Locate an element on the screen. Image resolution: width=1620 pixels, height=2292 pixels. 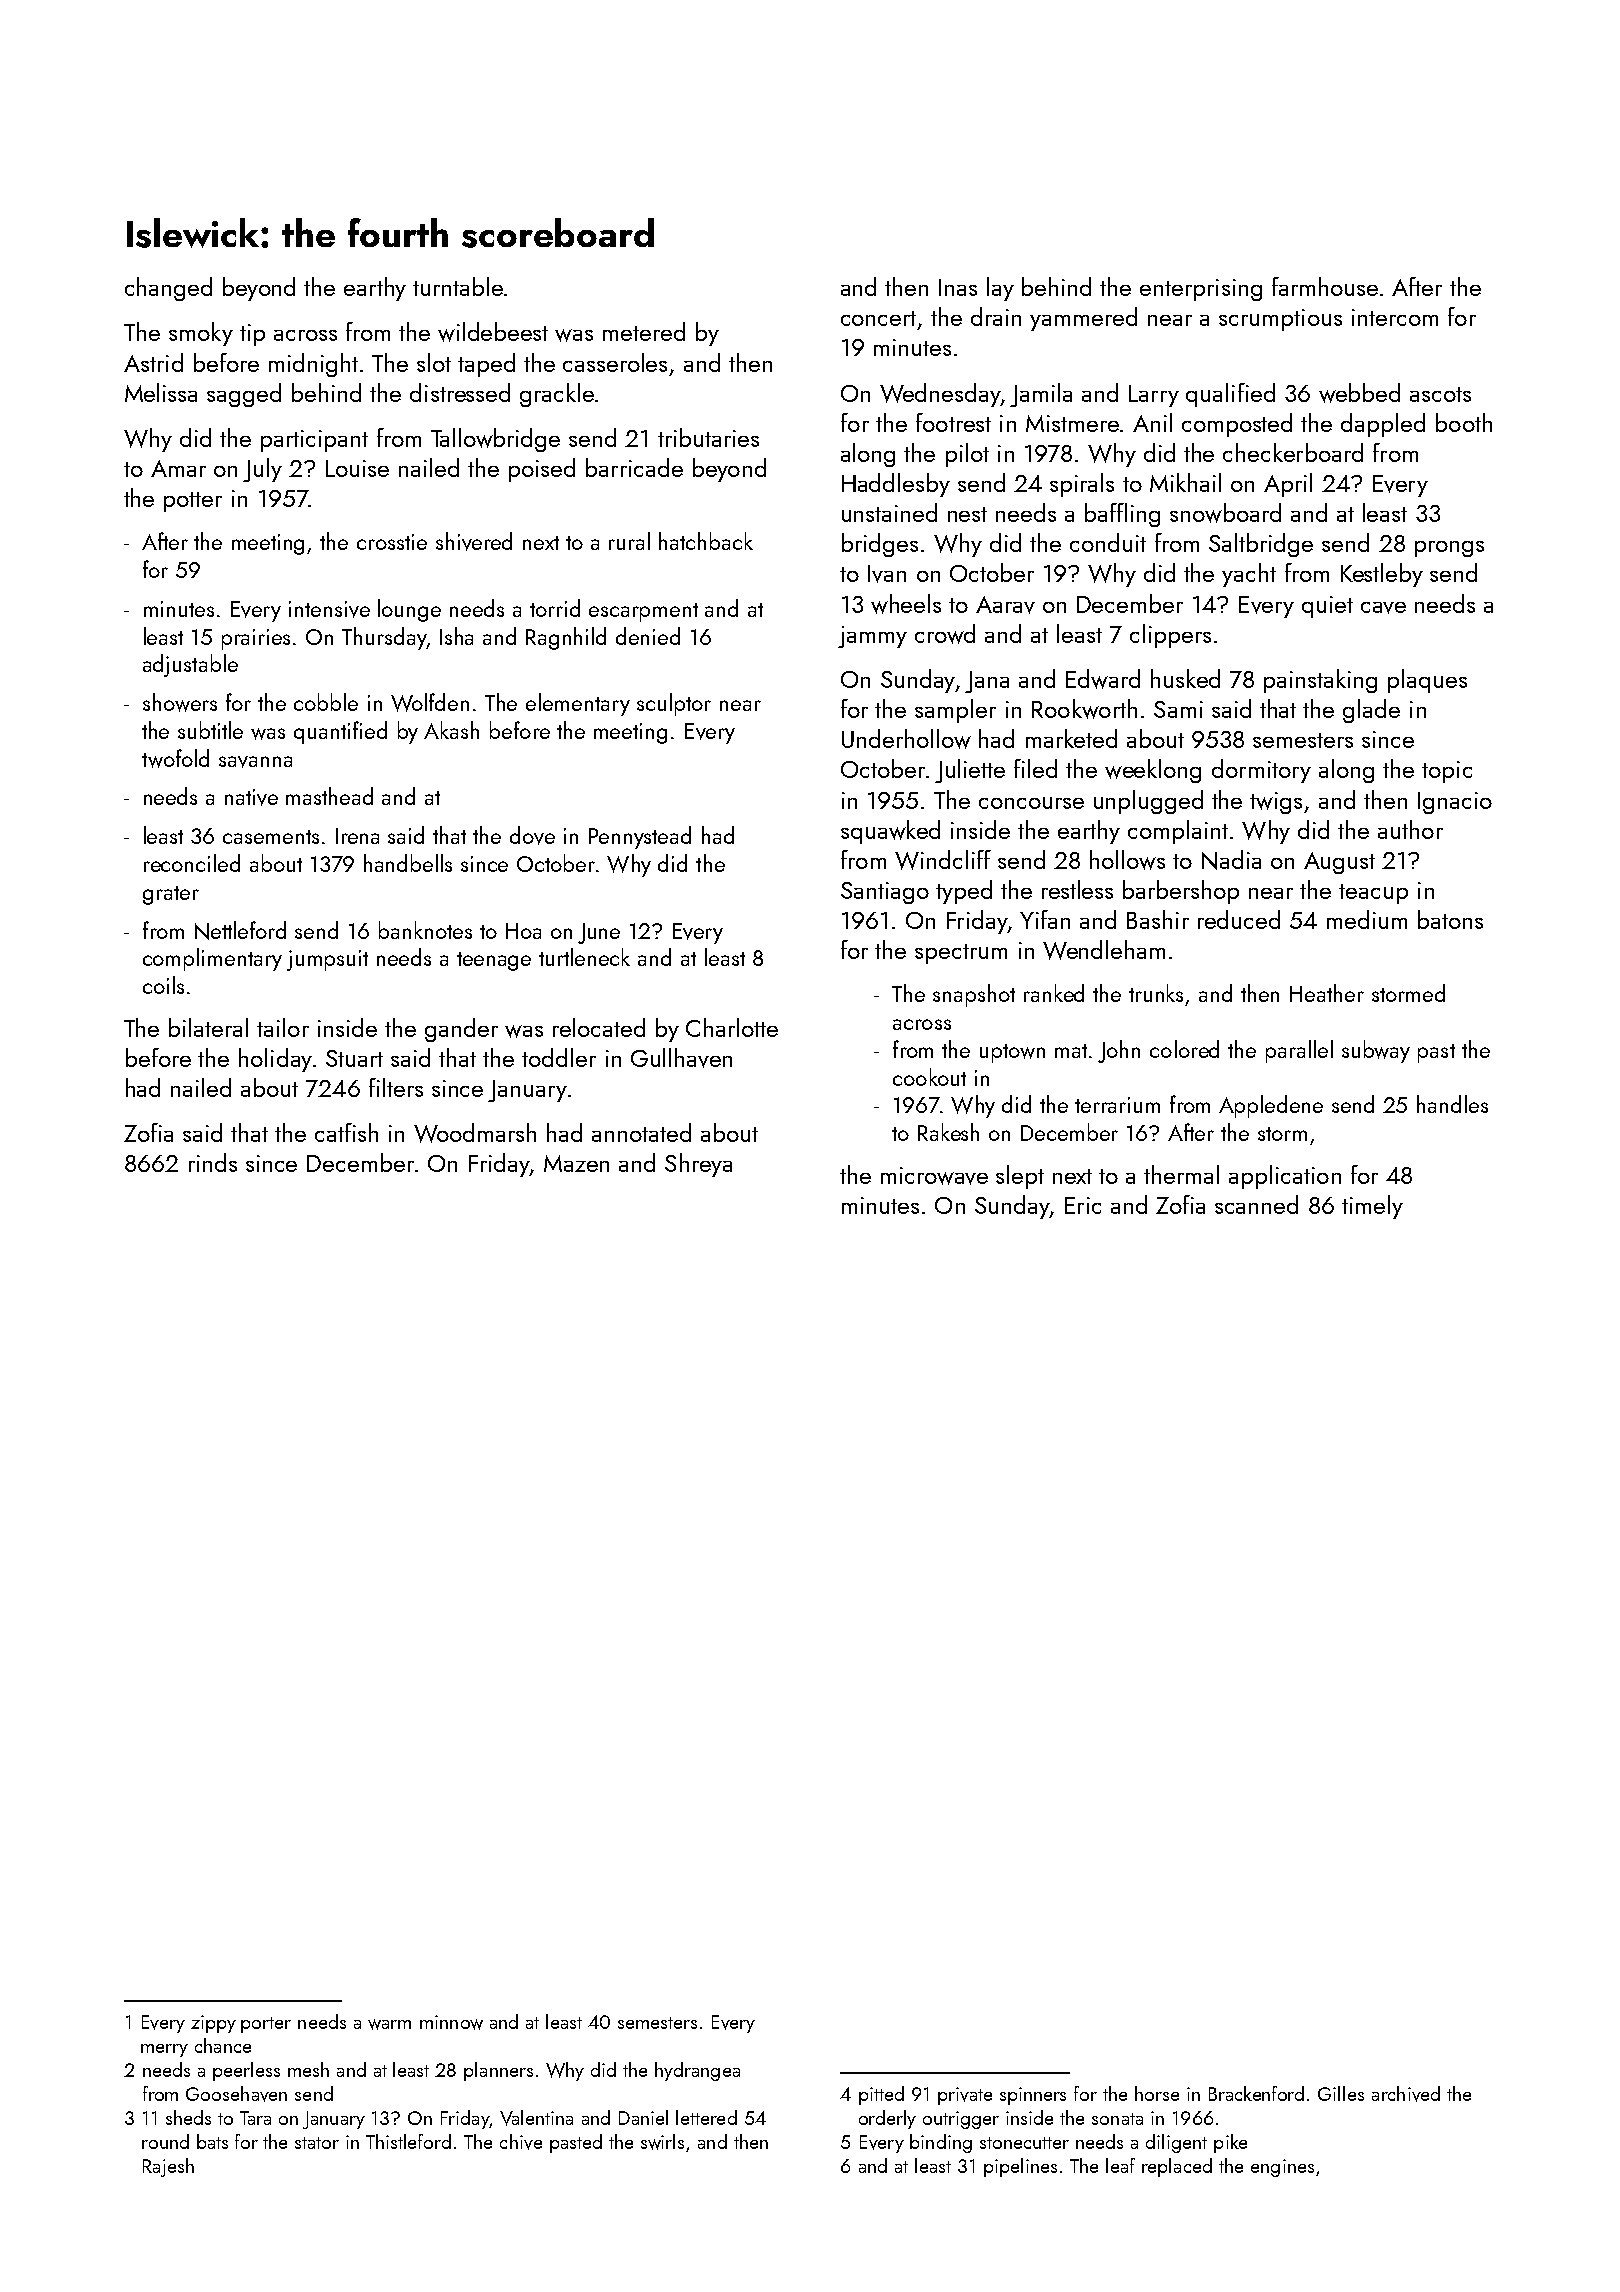
Juliette is located at coordinates (970, 771).
